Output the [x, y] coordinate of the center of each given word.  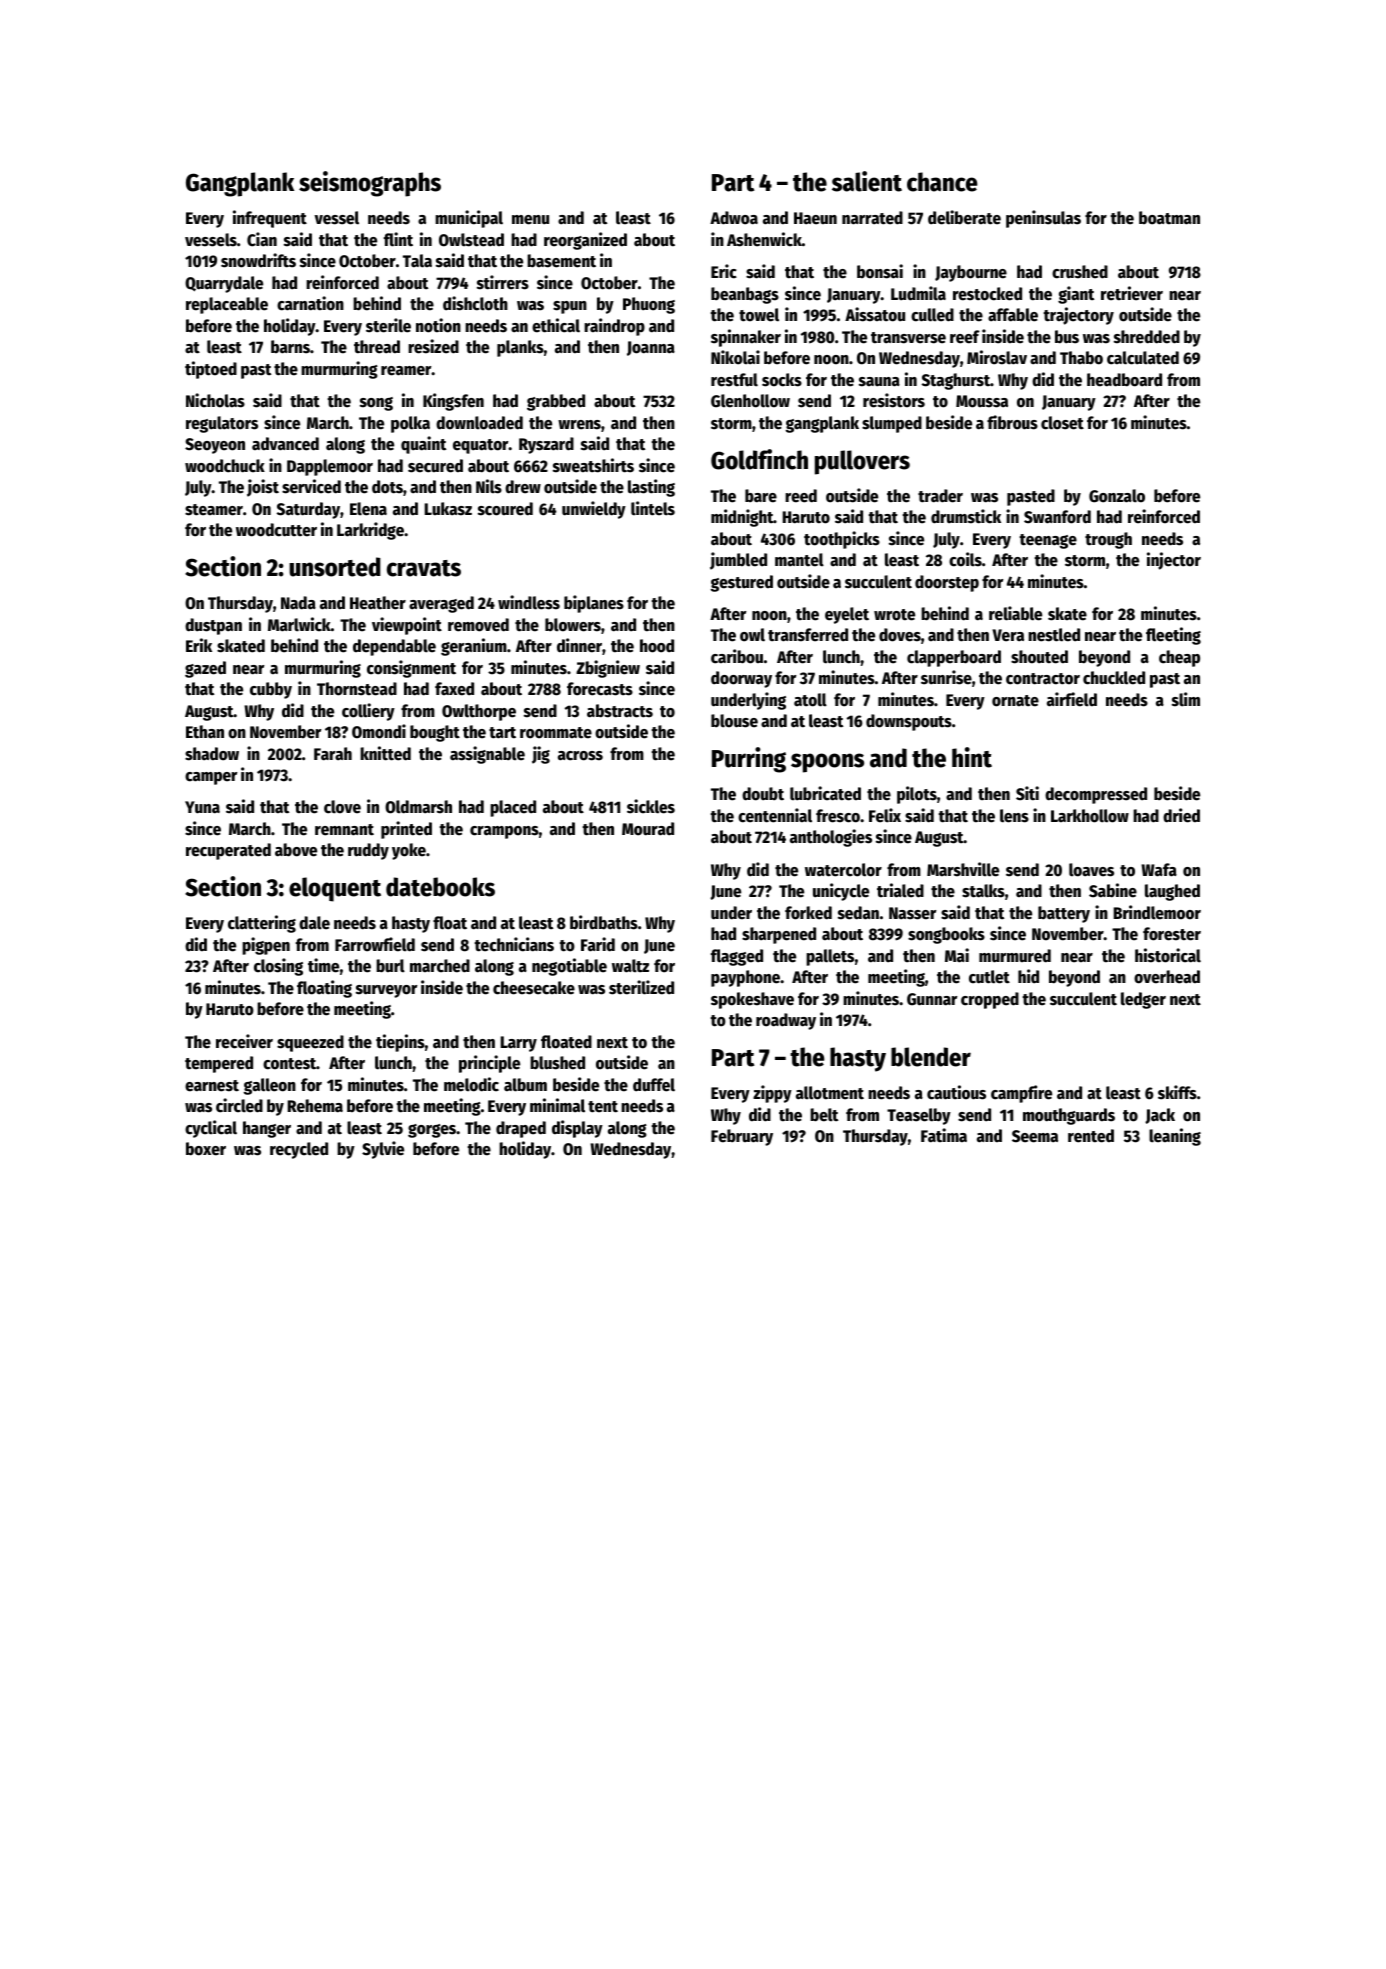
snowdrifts [258, 260]
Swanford [1057, 517]
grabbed [556, 402]
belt [824, 1115]
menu [530, 220]
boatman [1169, 218]
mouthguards [1069, 1116]
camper [211, 778]
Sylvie [383, 1150]
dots [387, 487]
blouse [734, 721]
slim [1186, 699]
